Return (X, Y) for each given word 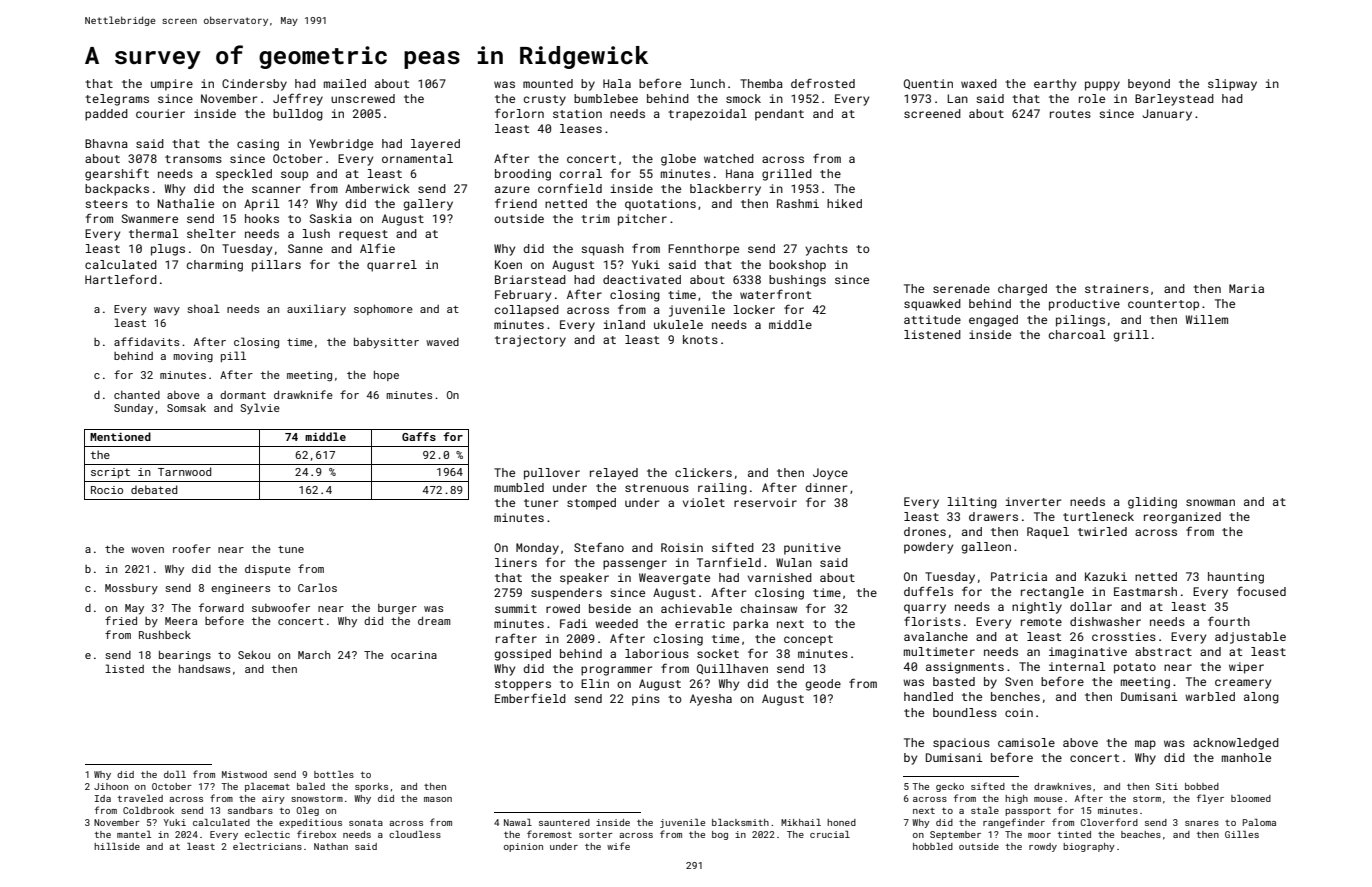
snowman (1210, 502)
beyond (1149, 85)
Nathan (331, 846)
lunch (707, 83)
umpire (172, 85)
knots (700, 339)
